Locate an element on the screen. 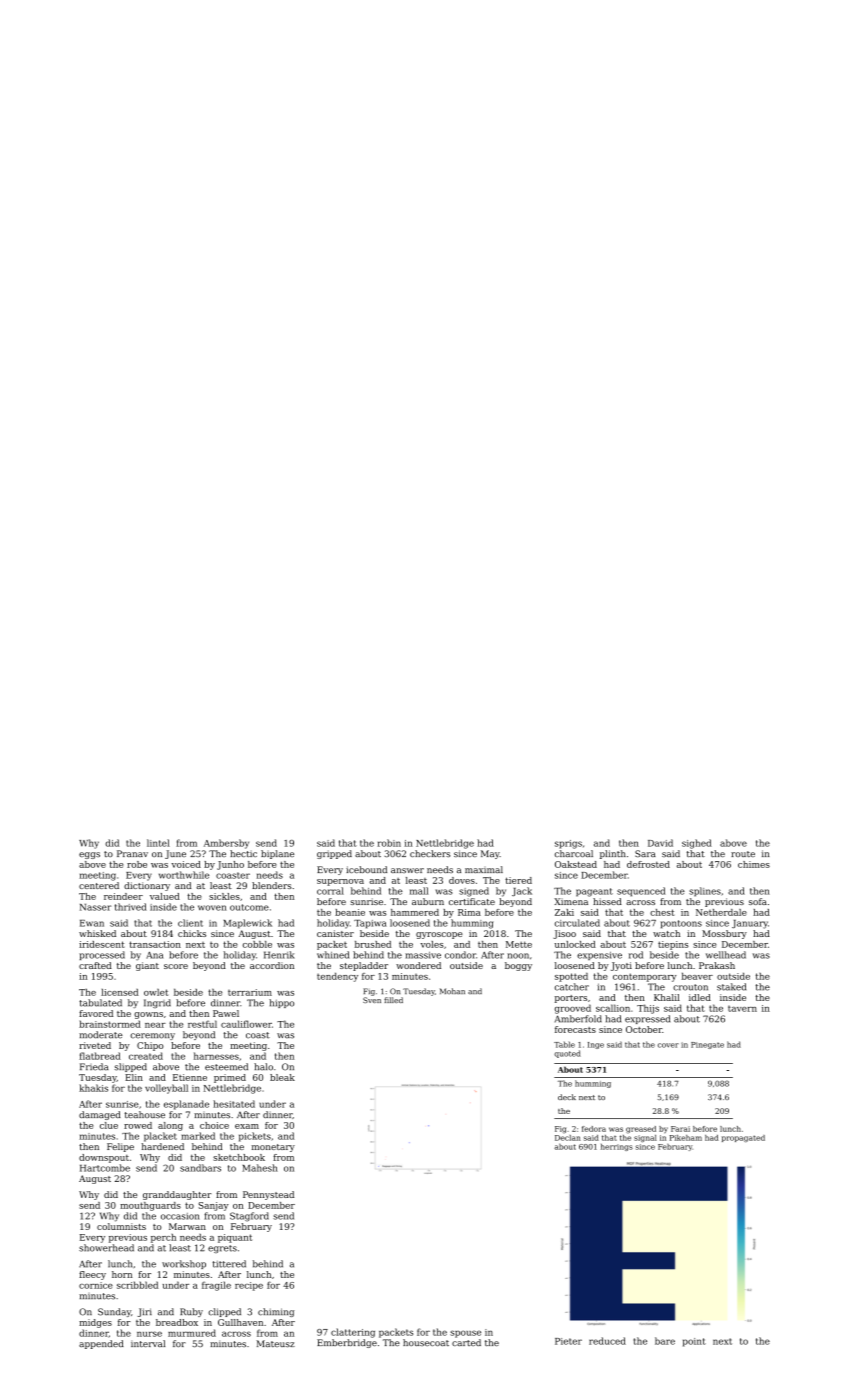 This screenshot has width=849, height=1400. propagated is located at coordinates (743, 1138).
